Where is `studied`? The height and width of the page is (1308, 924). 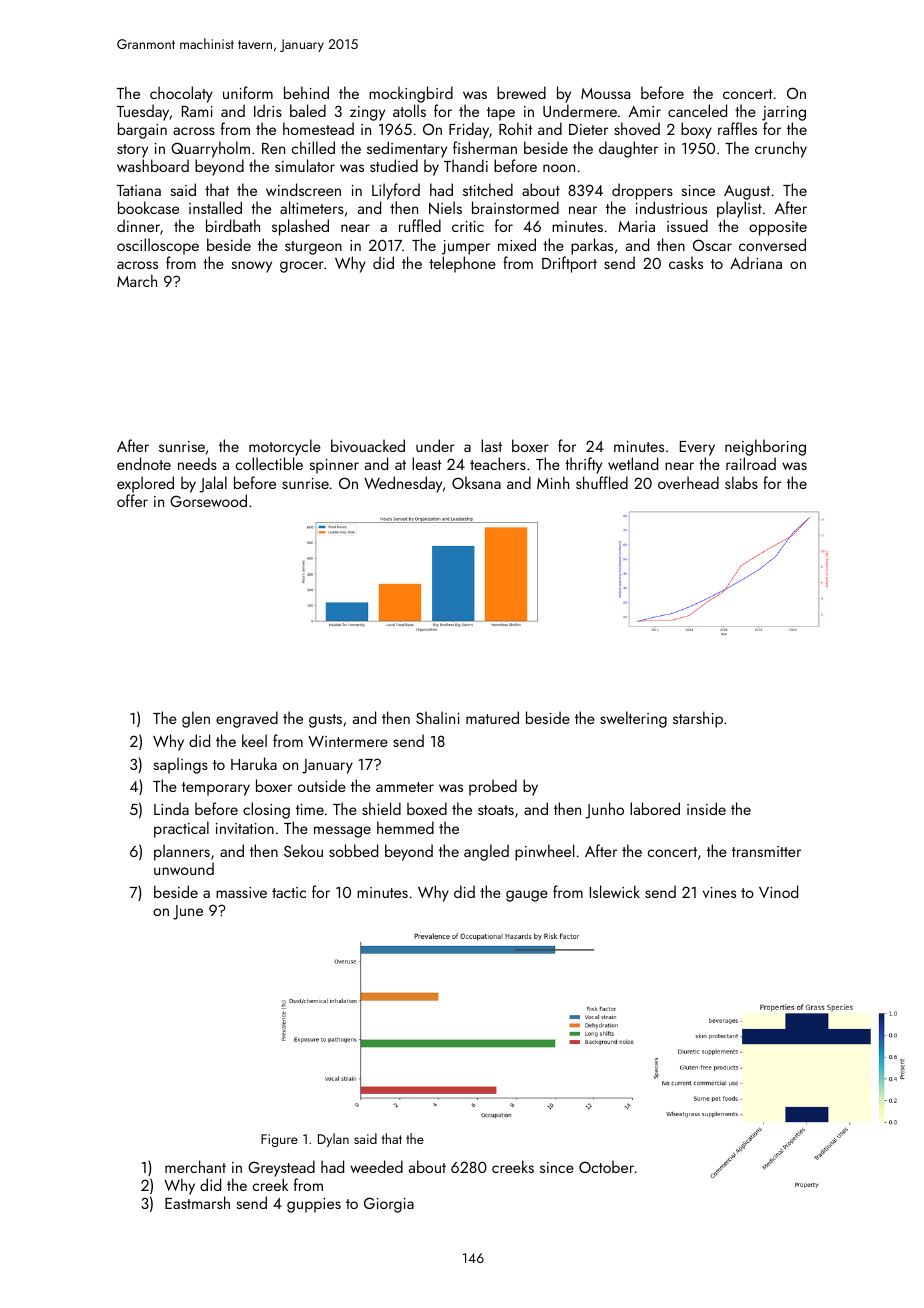 studied is located at coordinates (394, 165).
